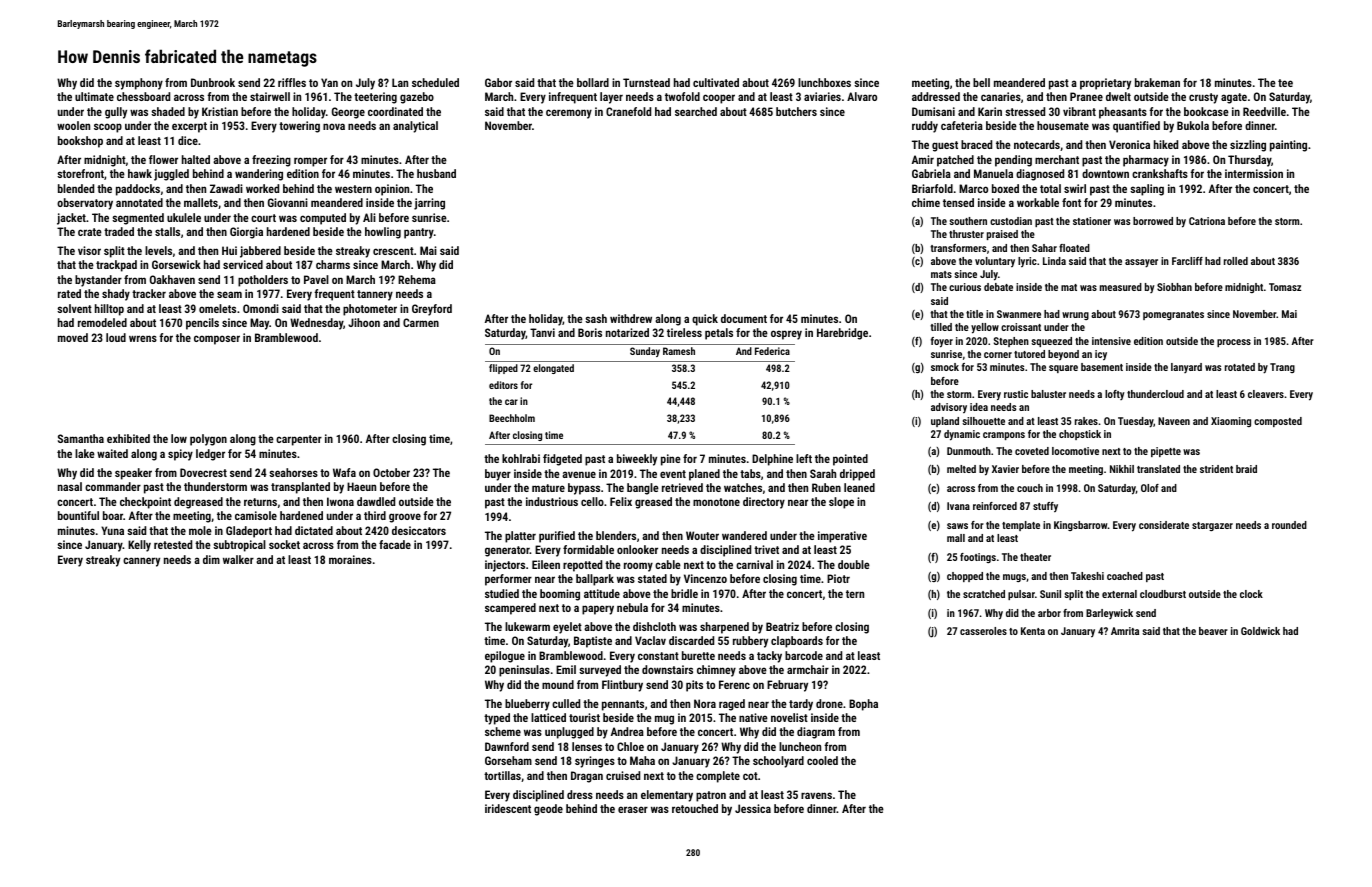  Describe the element at coordinates (395, 111) in the screenshot. I see `coordinated` at that location.
